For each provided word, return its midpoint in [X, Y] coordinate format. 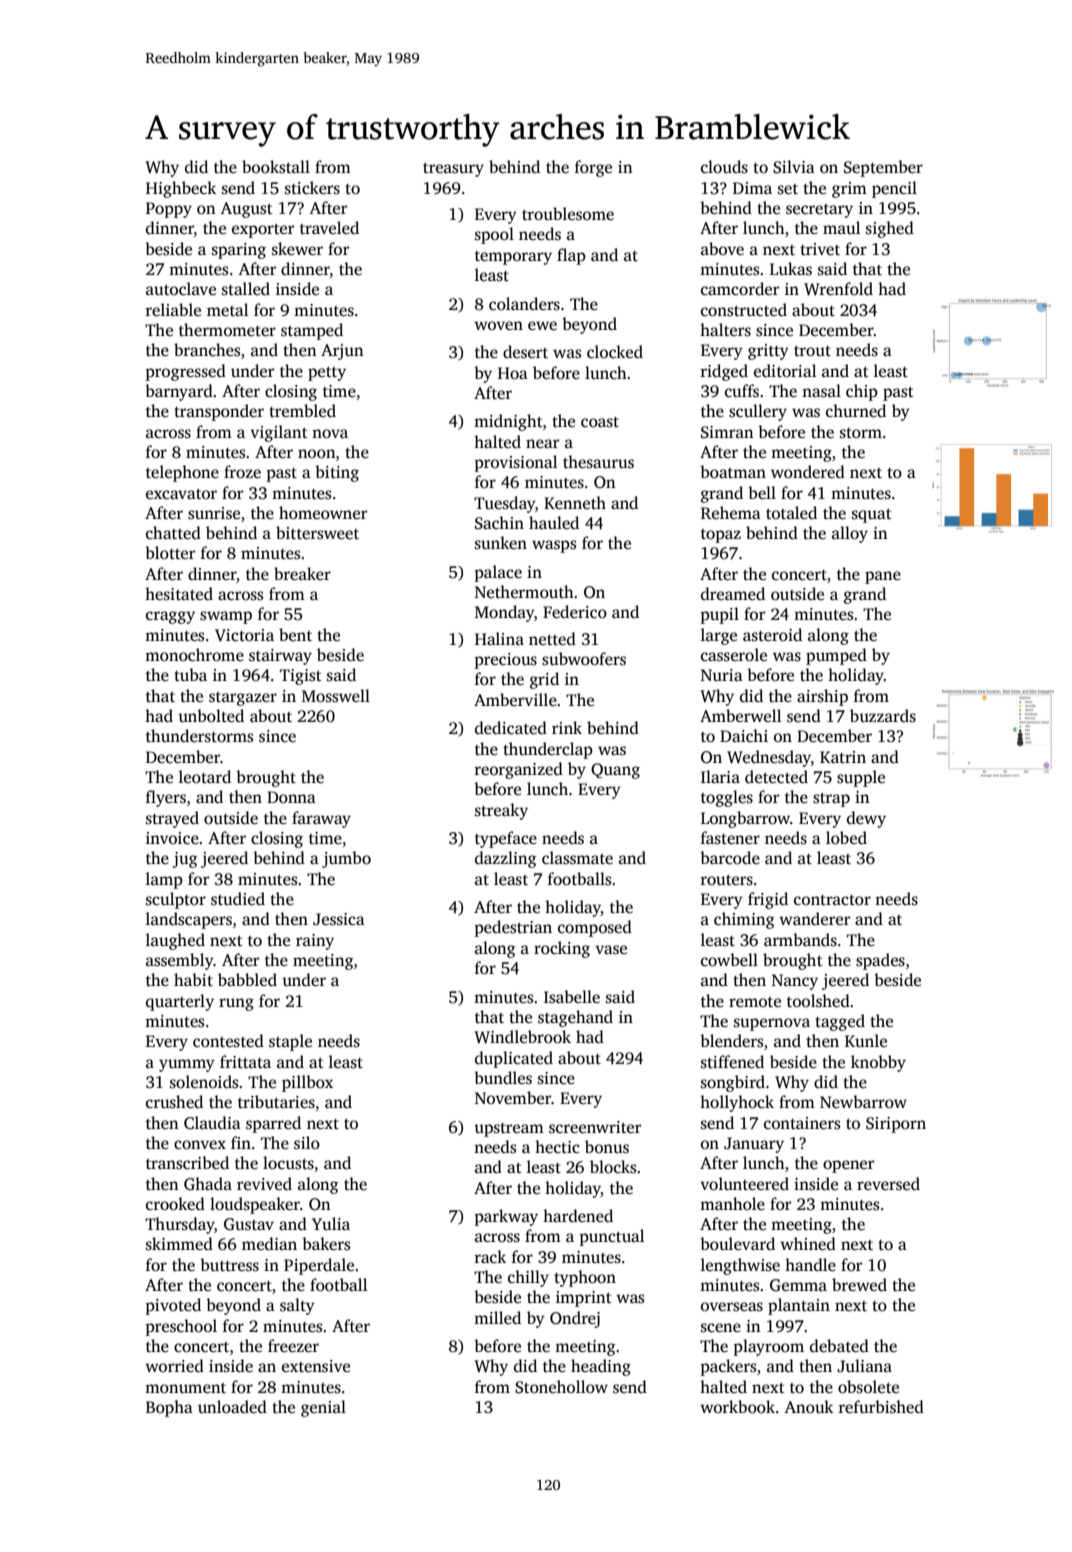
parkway [506, 1217]
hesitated [179, 594]
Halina [499, 638]
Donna [291, 797]
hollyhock [737, 1103]
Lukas [791, 269]
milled [497, 1318]
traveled [329, 228]
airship [822, 697]
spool [494, 235]
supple [861, 778]
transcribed [187, 1163]
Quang [615, 771]
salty [297, 1306]
